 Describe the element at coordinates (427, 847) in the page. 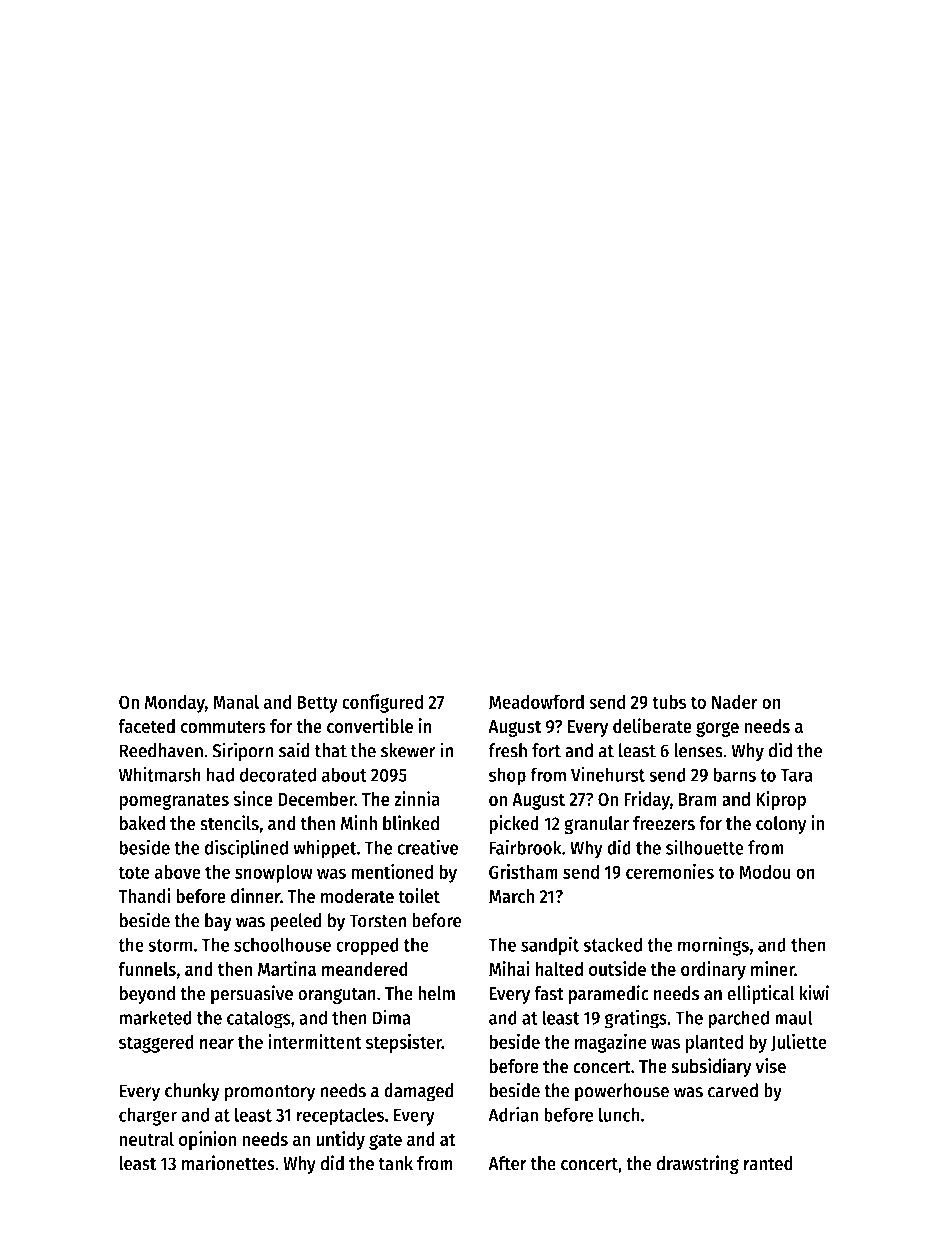

I see `creative` at that location.
